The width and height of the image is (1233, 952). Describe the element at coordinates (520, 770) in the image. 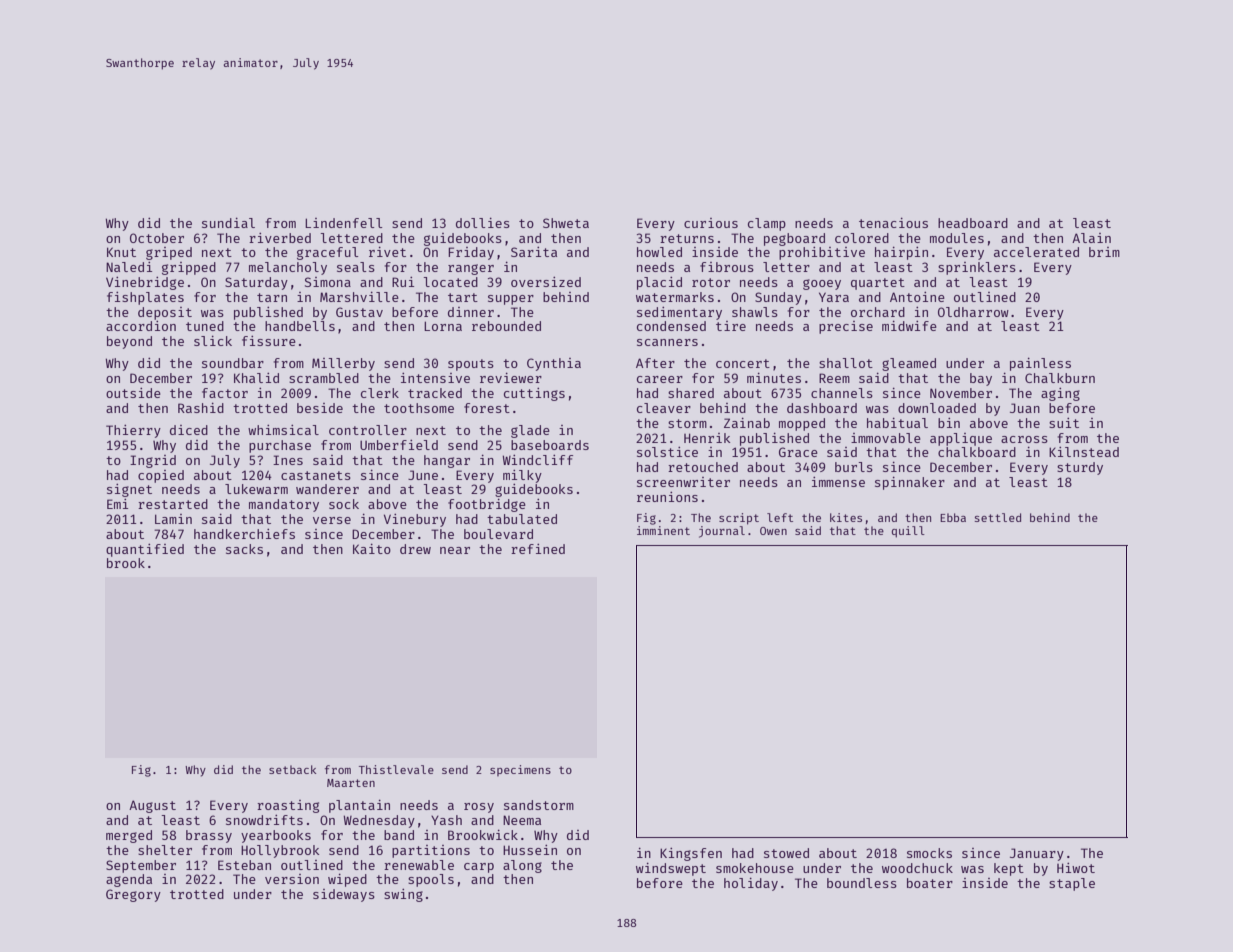

I see `specimens` at that location.
